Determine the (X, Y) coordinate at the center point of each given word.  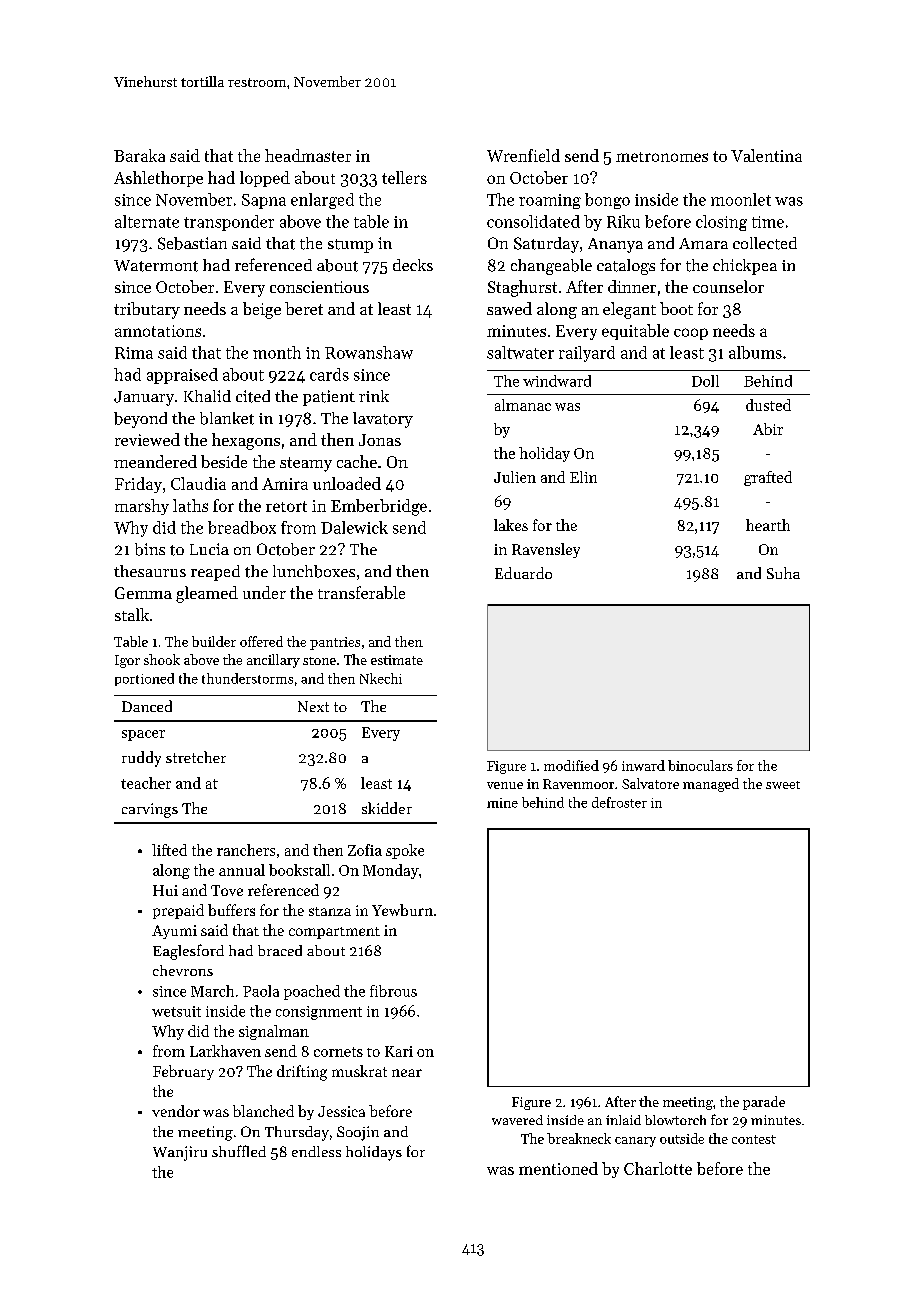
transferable (361, 592)
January (144, 398)
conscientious (319, 287)
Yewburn (402, 910)
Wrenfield (523, 155)
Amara (703, 243)
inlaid (623, 1120)
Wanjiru (180, 1153)
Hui (165, 890)
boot (676, 308)
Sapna (264, 201)
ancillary (273, 661)
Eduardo (523, 573)
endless (316, 1151)
